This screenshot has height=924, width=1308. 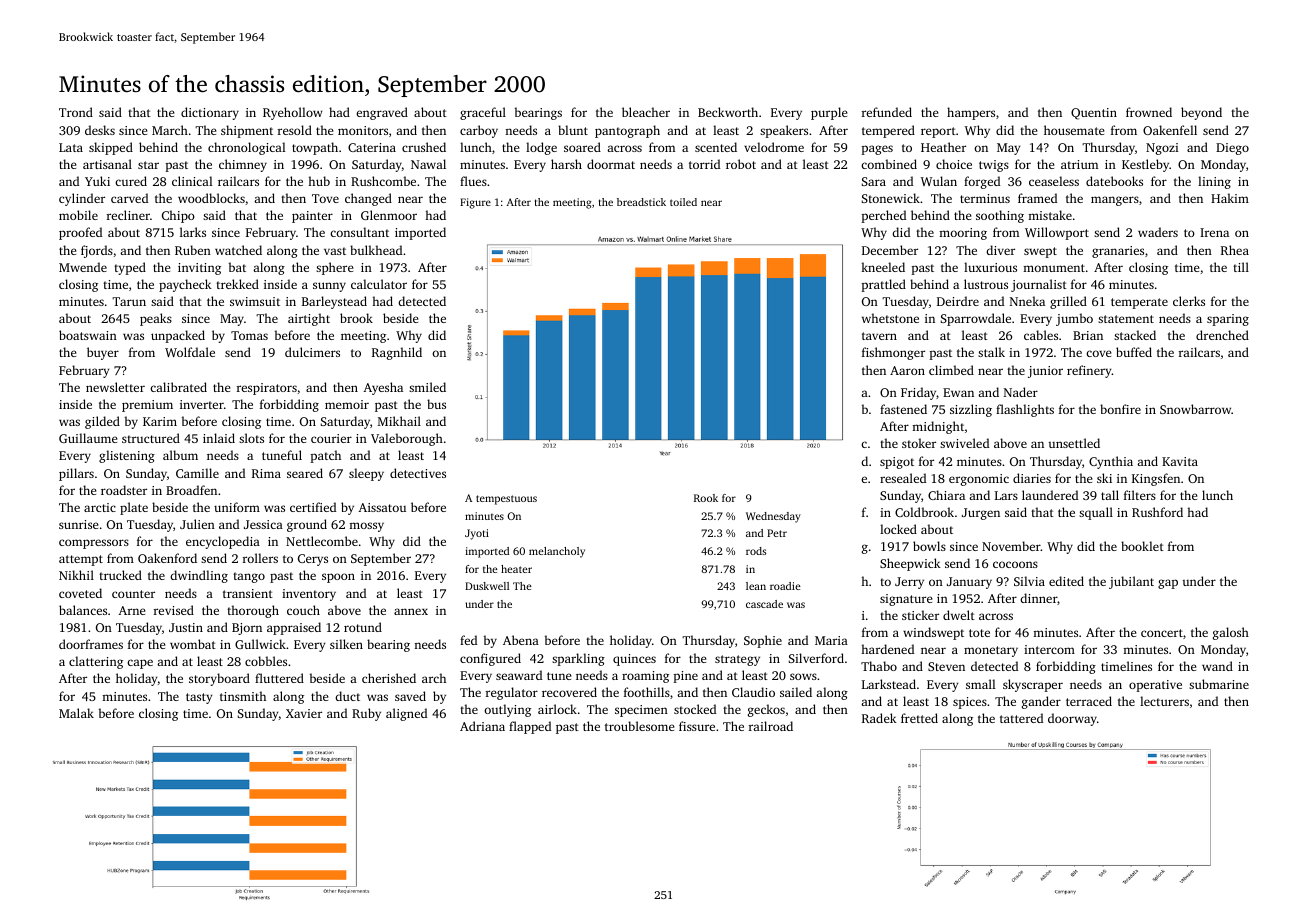 I want to click on sparkling, so click(x=578, y=659).
